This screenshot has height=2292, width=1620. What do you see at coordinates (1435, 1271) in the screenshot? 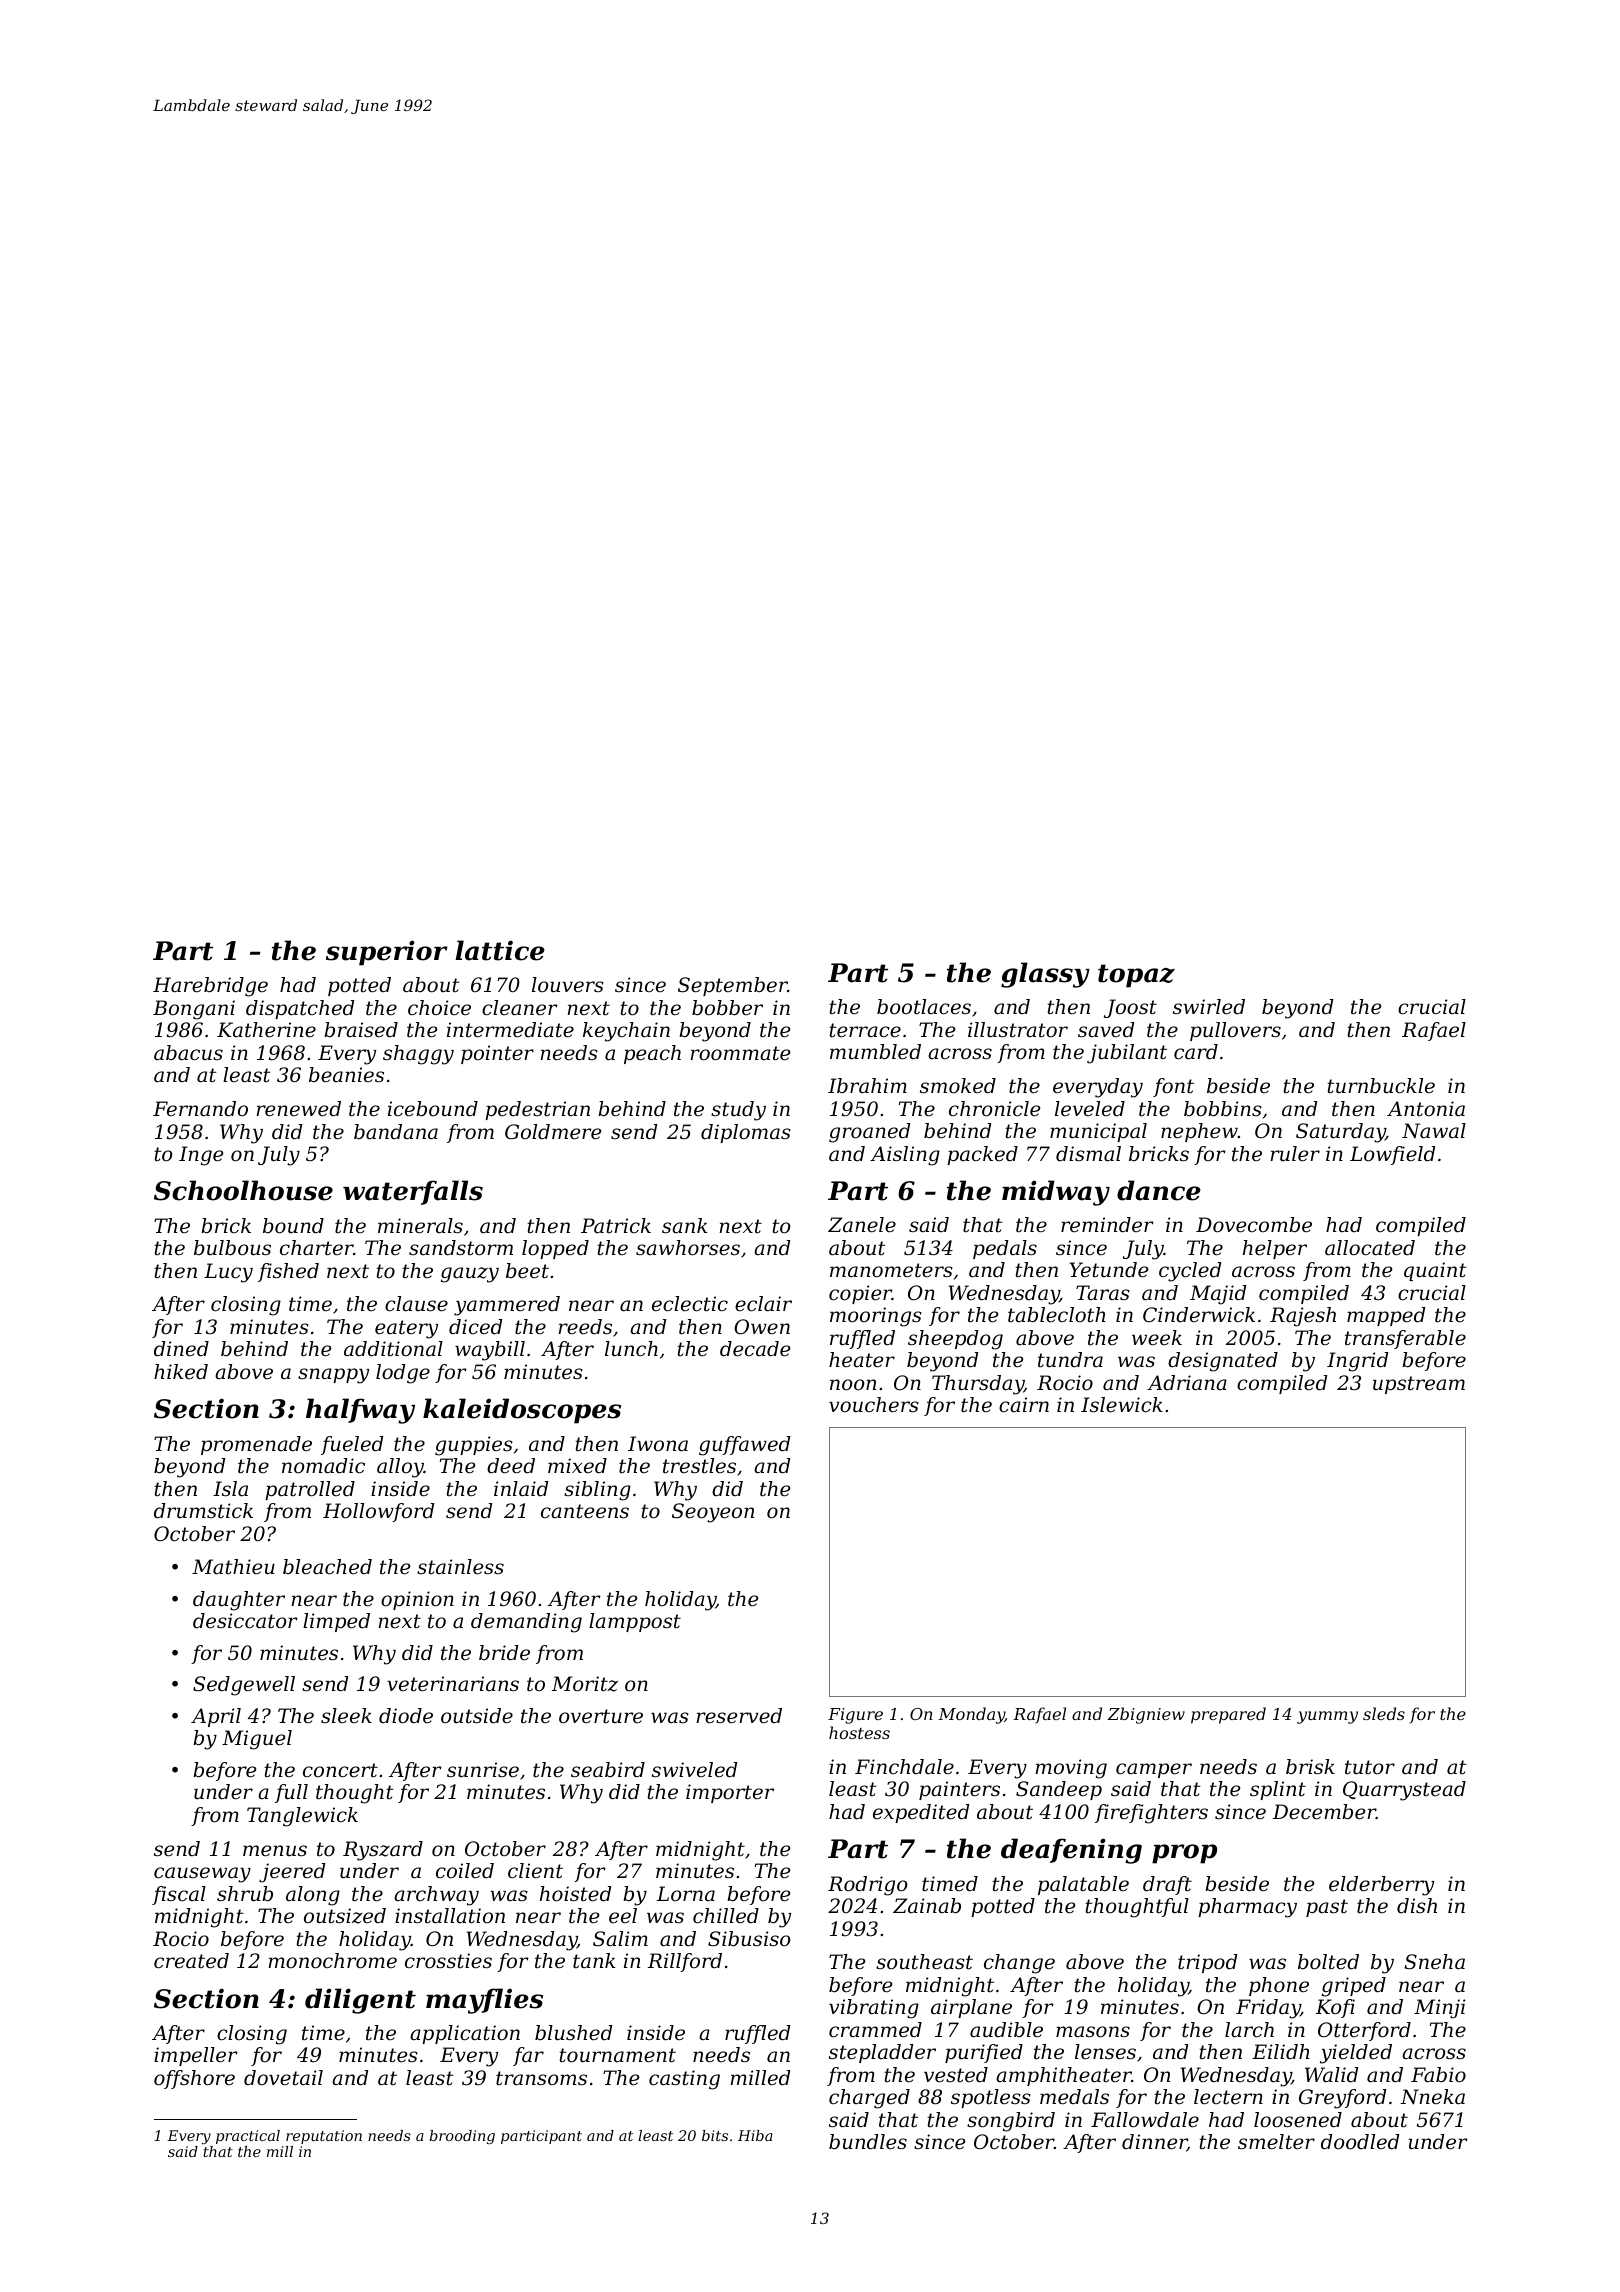
I see `quaint` at bounding box center [1435, 1271].
